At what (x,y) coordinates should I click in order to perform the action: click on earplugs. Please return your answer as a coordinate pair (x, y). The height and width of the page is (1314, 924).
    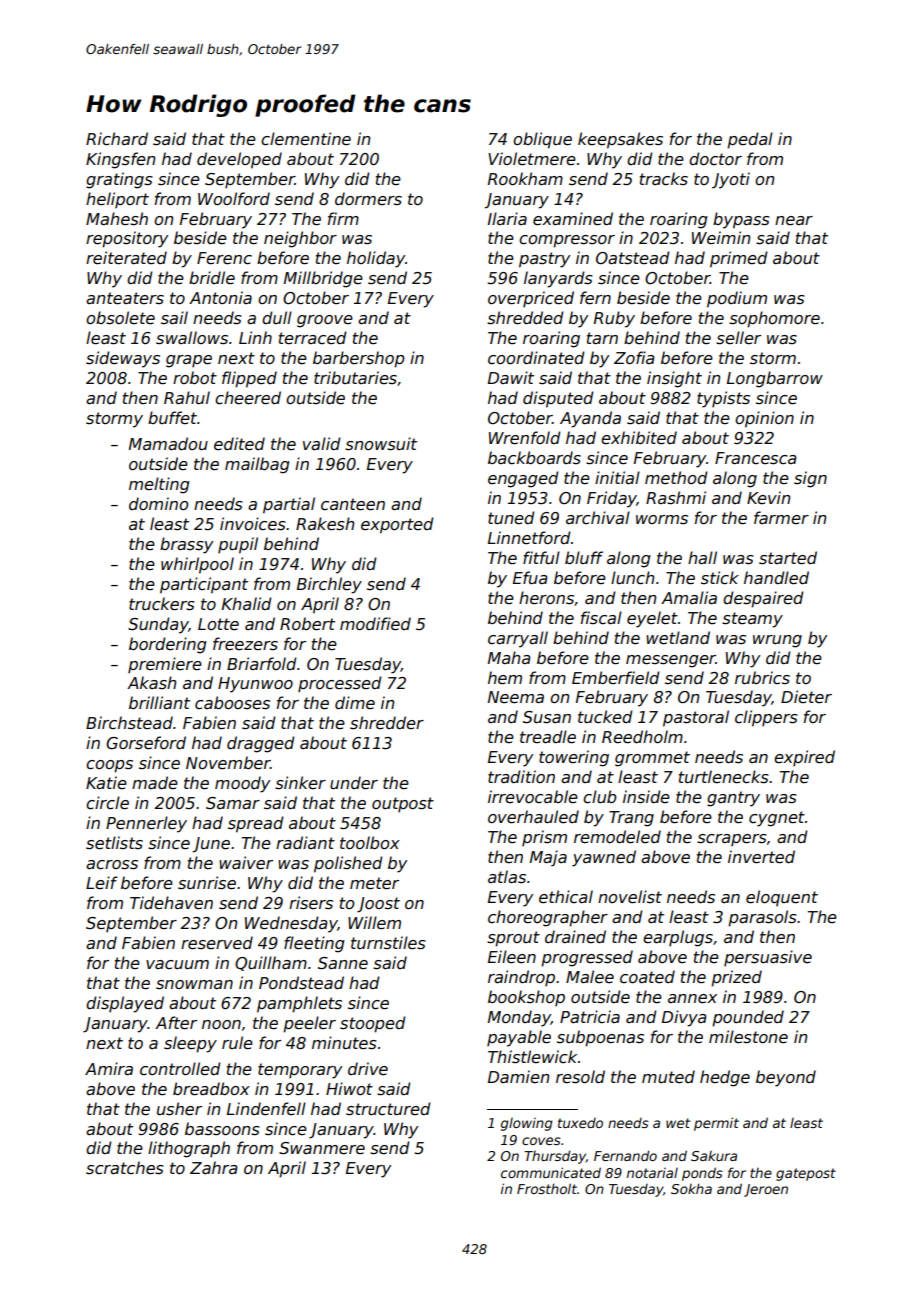
    Looking at the image, I should click on (678, 938).
